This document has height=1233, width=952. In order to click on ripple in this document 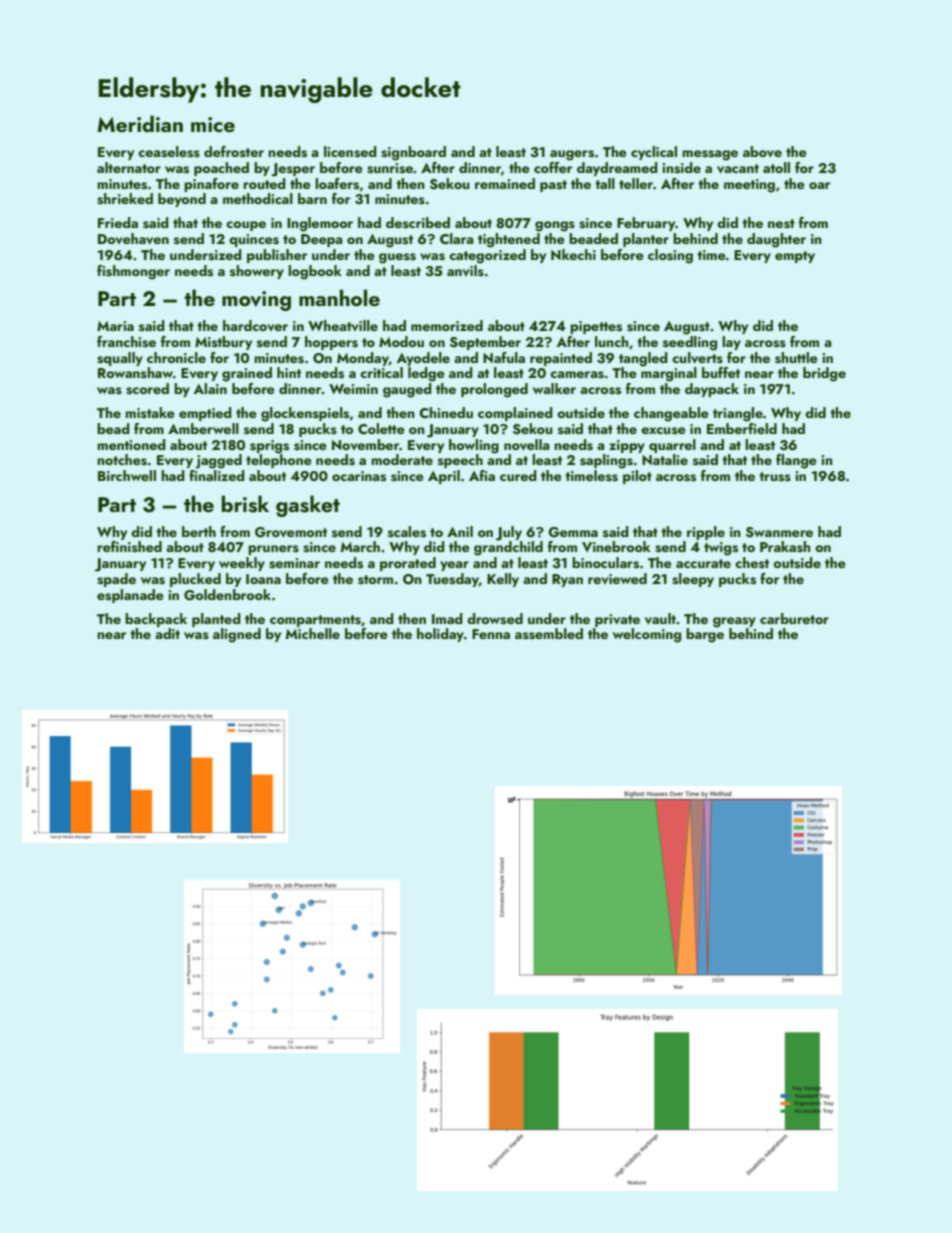, I will do `click(706, 533)`.
